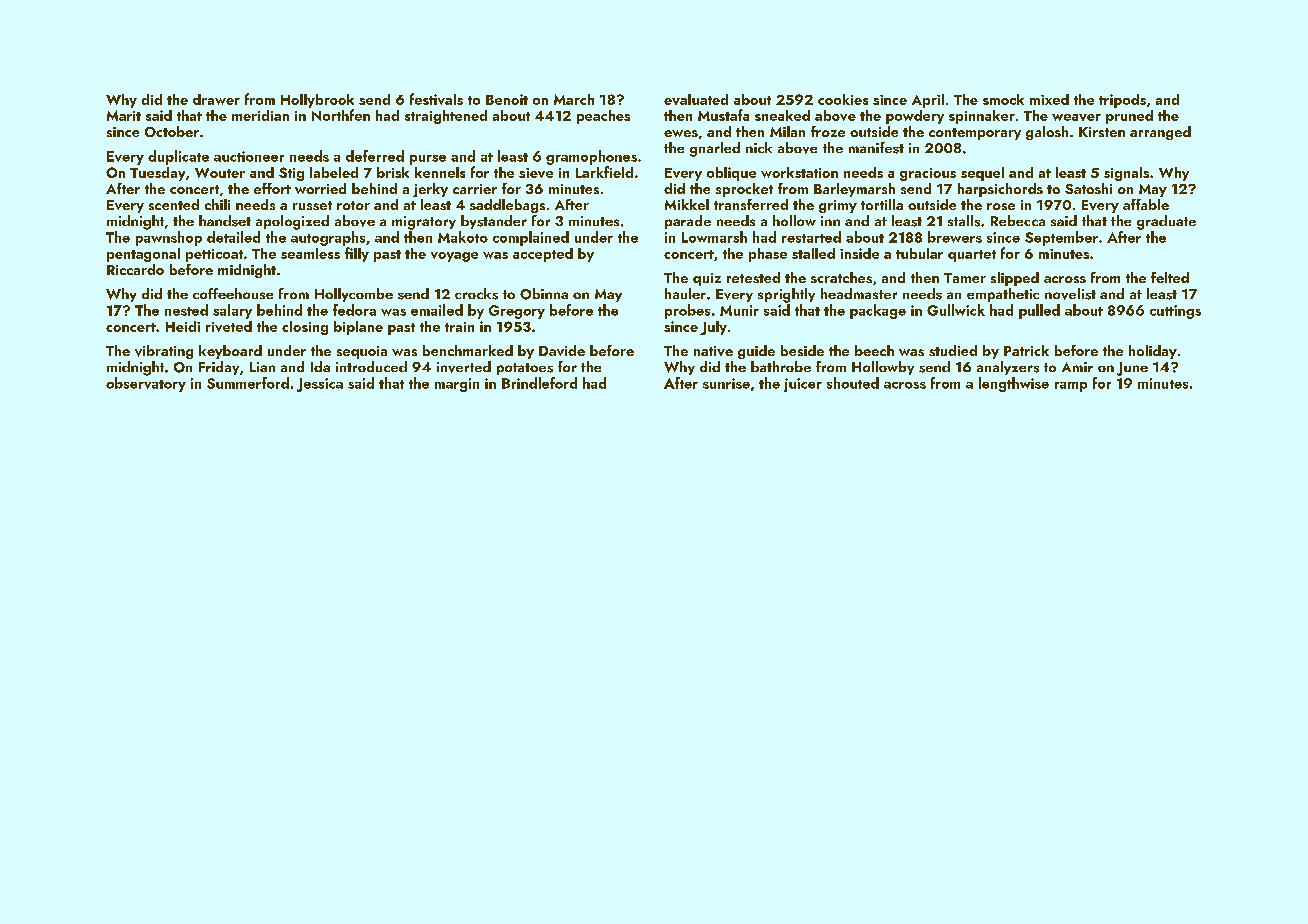 Image resolution: width=1308 pixels, height=924 pixels. Describe the element at coordinates (186, 310) in the screenshot. I see `nested` at that location.
